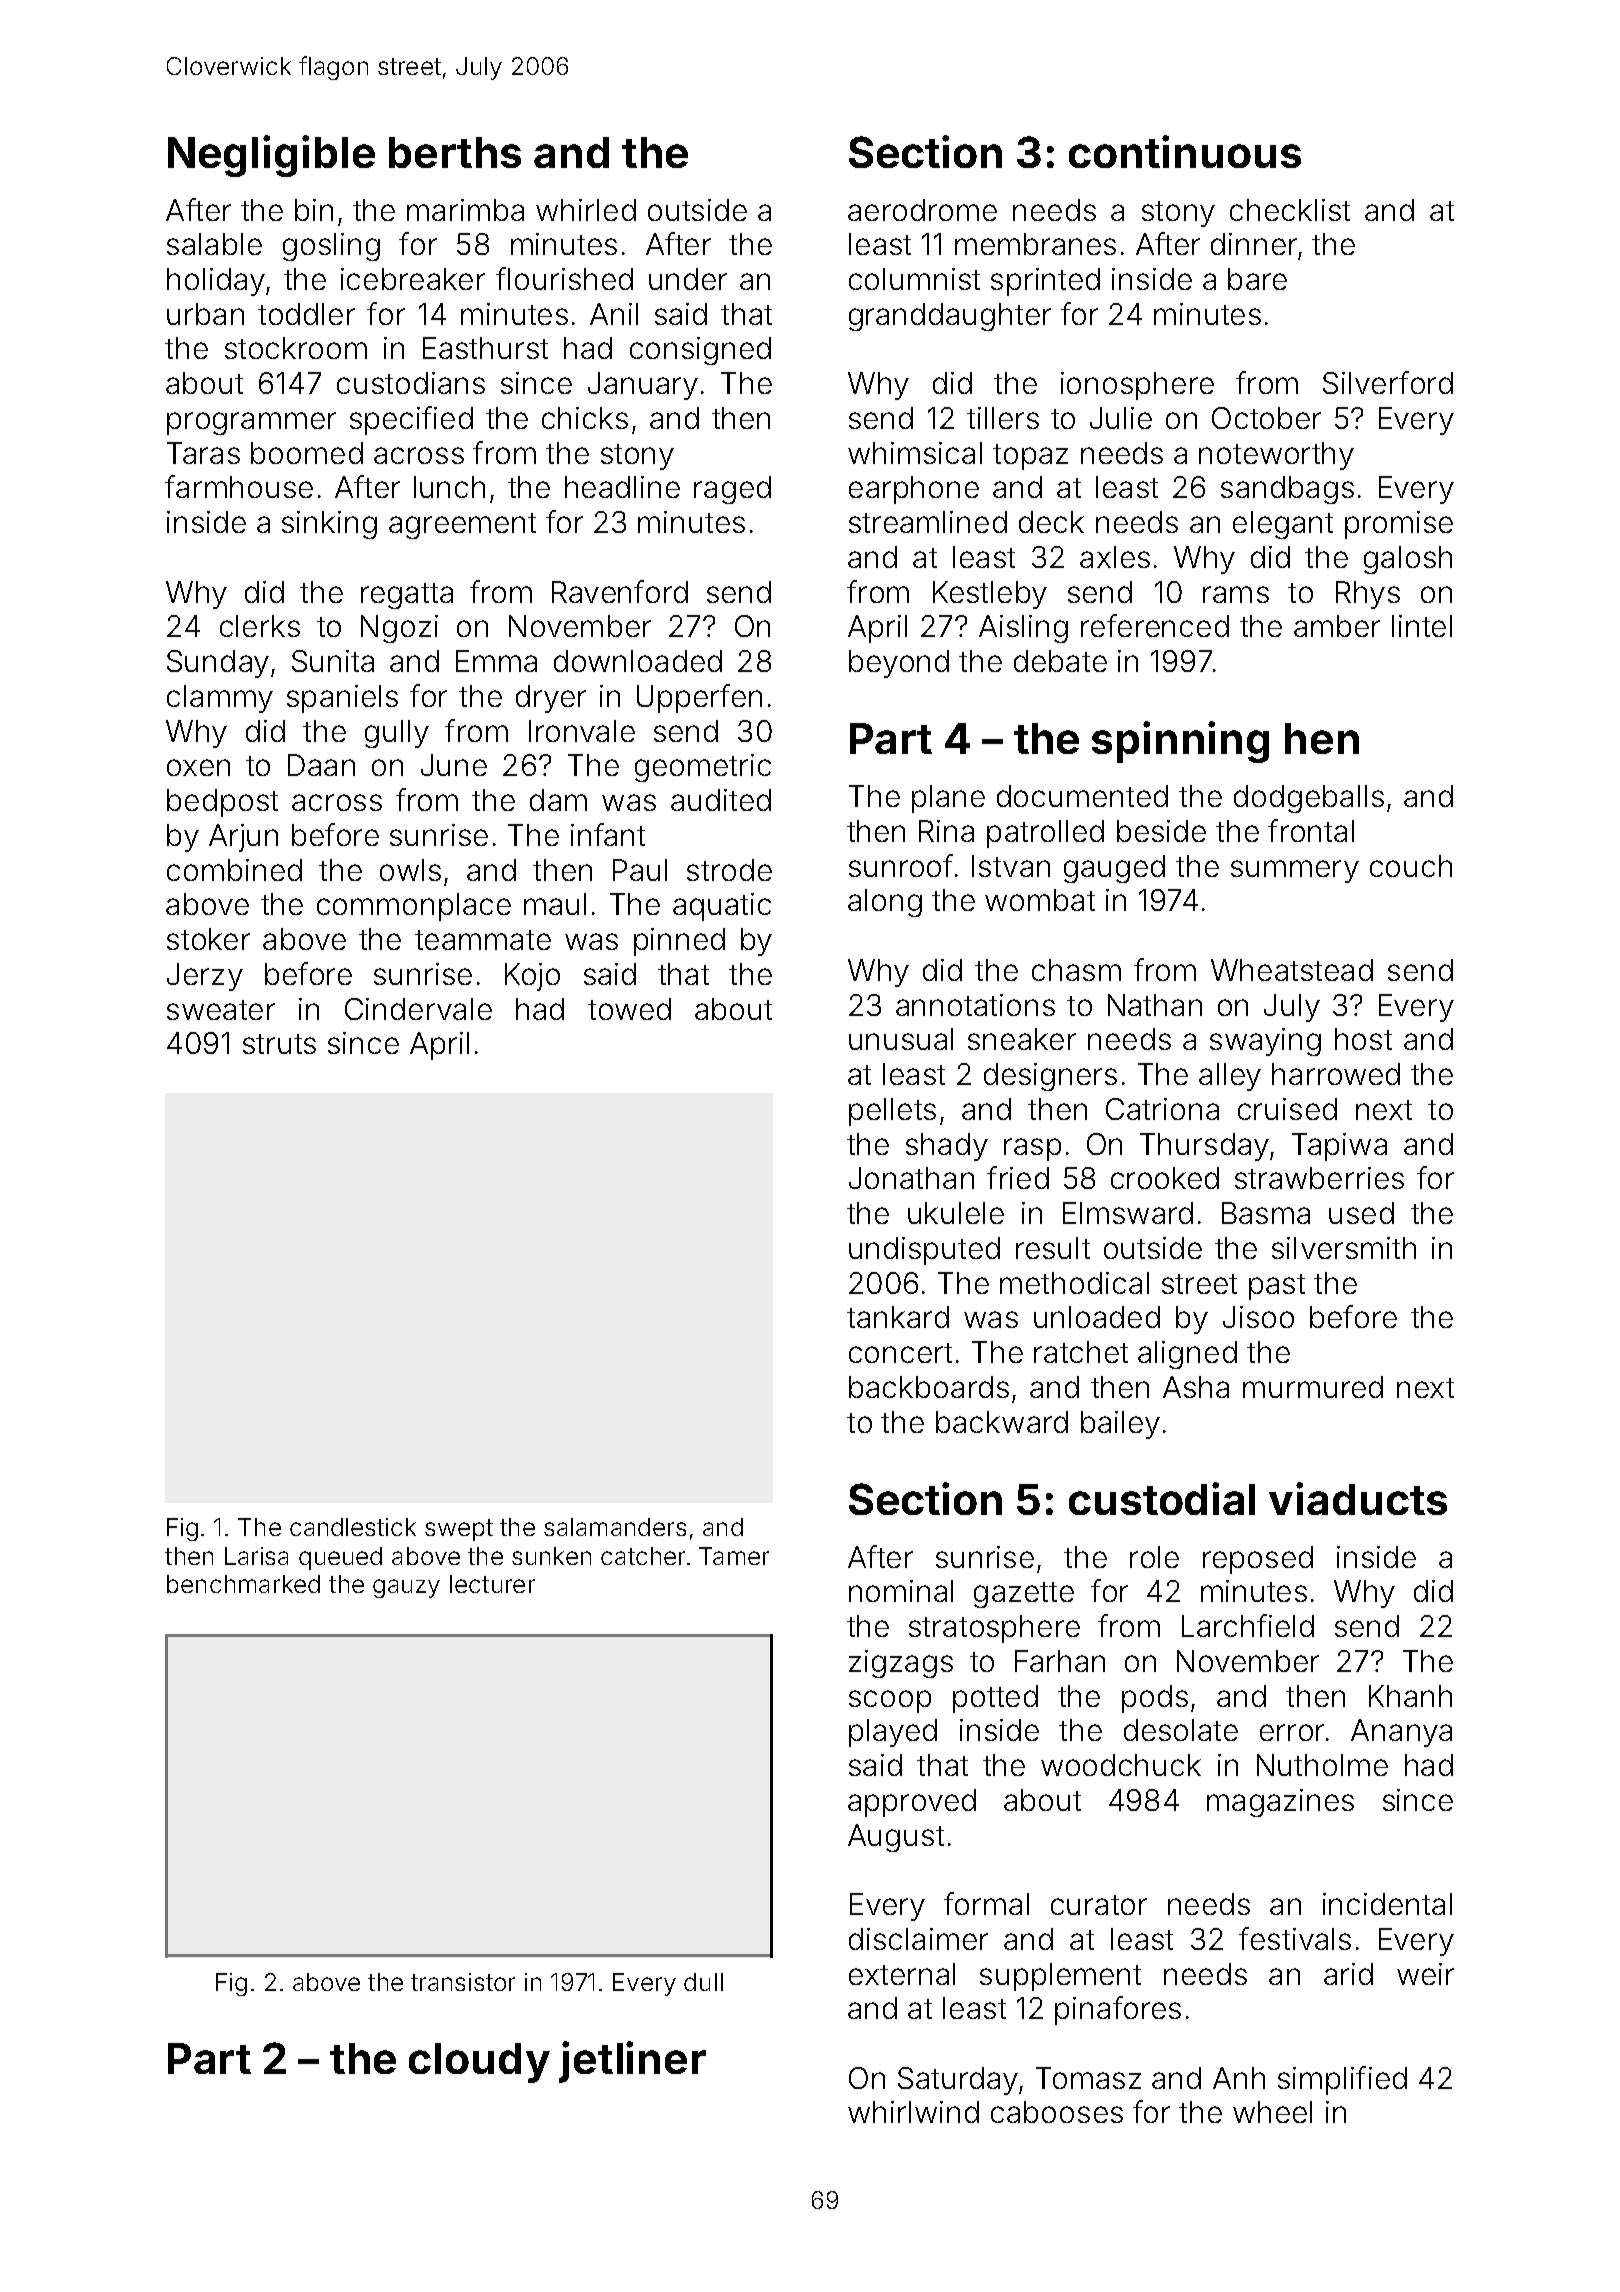  Describe the element at coordinates (975, 1005) in the screenshot. I see `annotations` at that location.
